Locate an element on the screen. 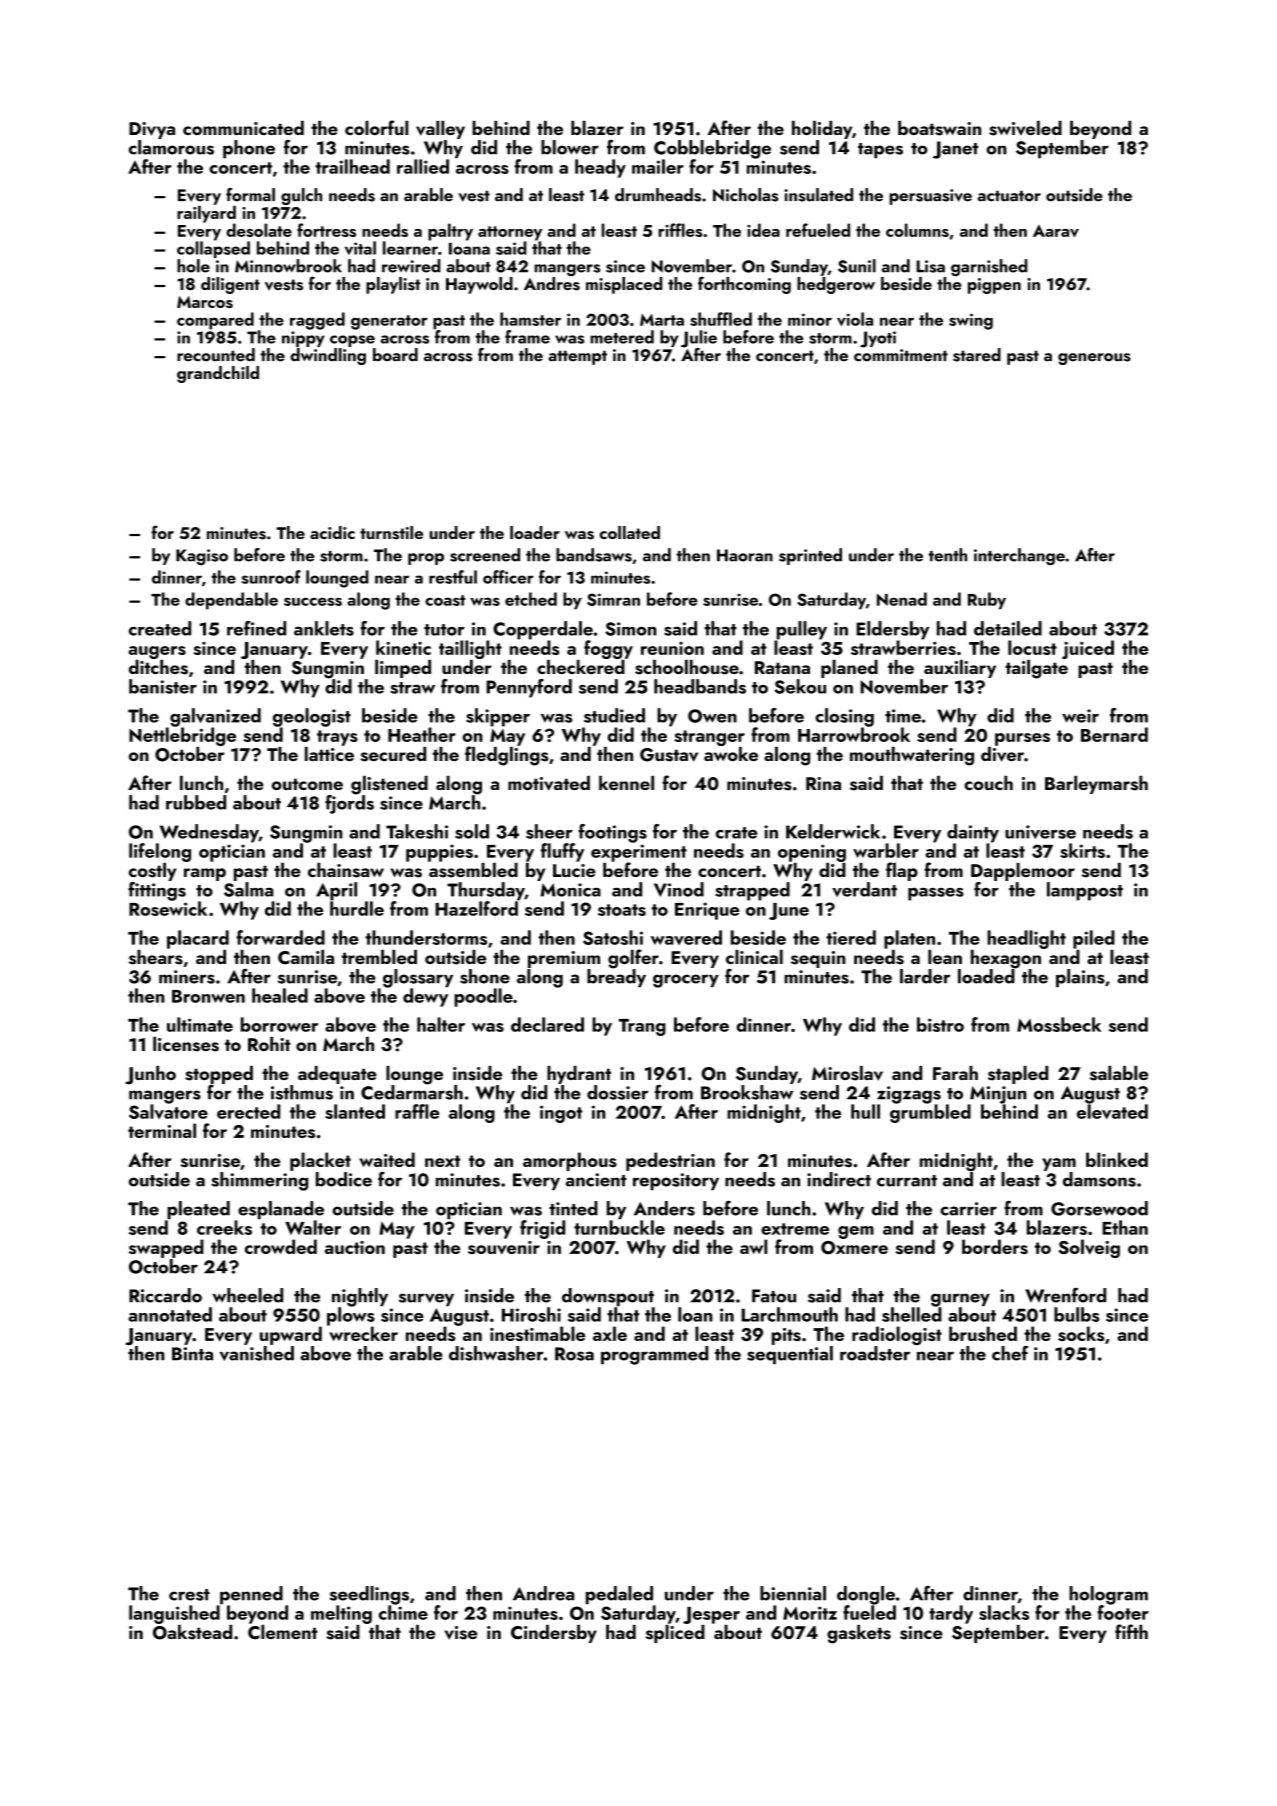 The image size is (1277, 1806). vise is located at coordinates (461, 1633).
